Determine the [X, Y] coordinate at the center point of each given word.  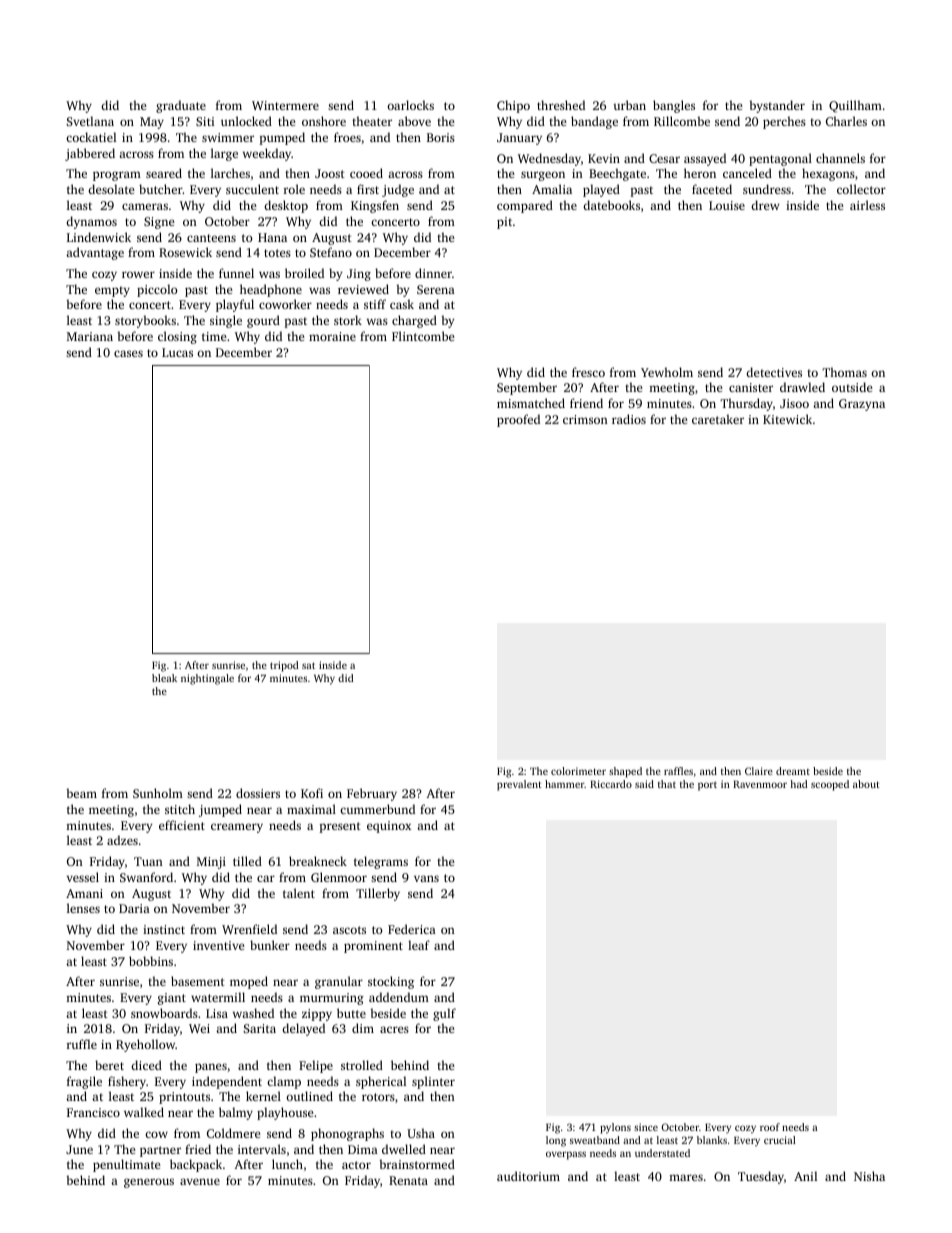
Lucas [177, 352]
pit [504, 223]
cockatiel [91, 137]
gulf [444, 1014]
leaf [419, 945]
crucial [780, 1140]
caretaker [718, 419]
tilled [247, 861]
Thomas [844, 372]
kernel [263, 1096]
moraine [332, 336]
